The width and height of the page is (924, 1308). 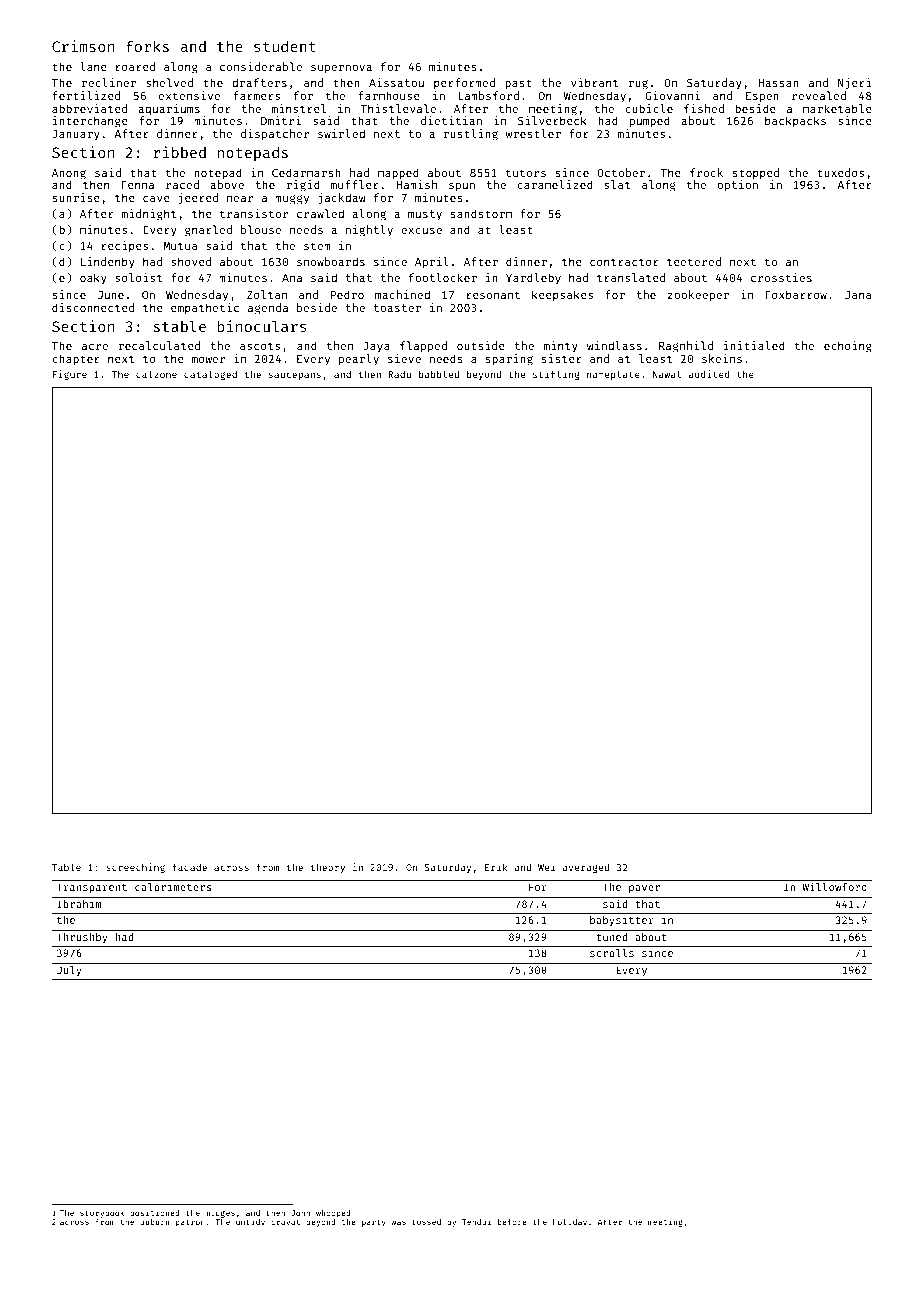 I want to click on backpacks, so click(x=795, y=122).
